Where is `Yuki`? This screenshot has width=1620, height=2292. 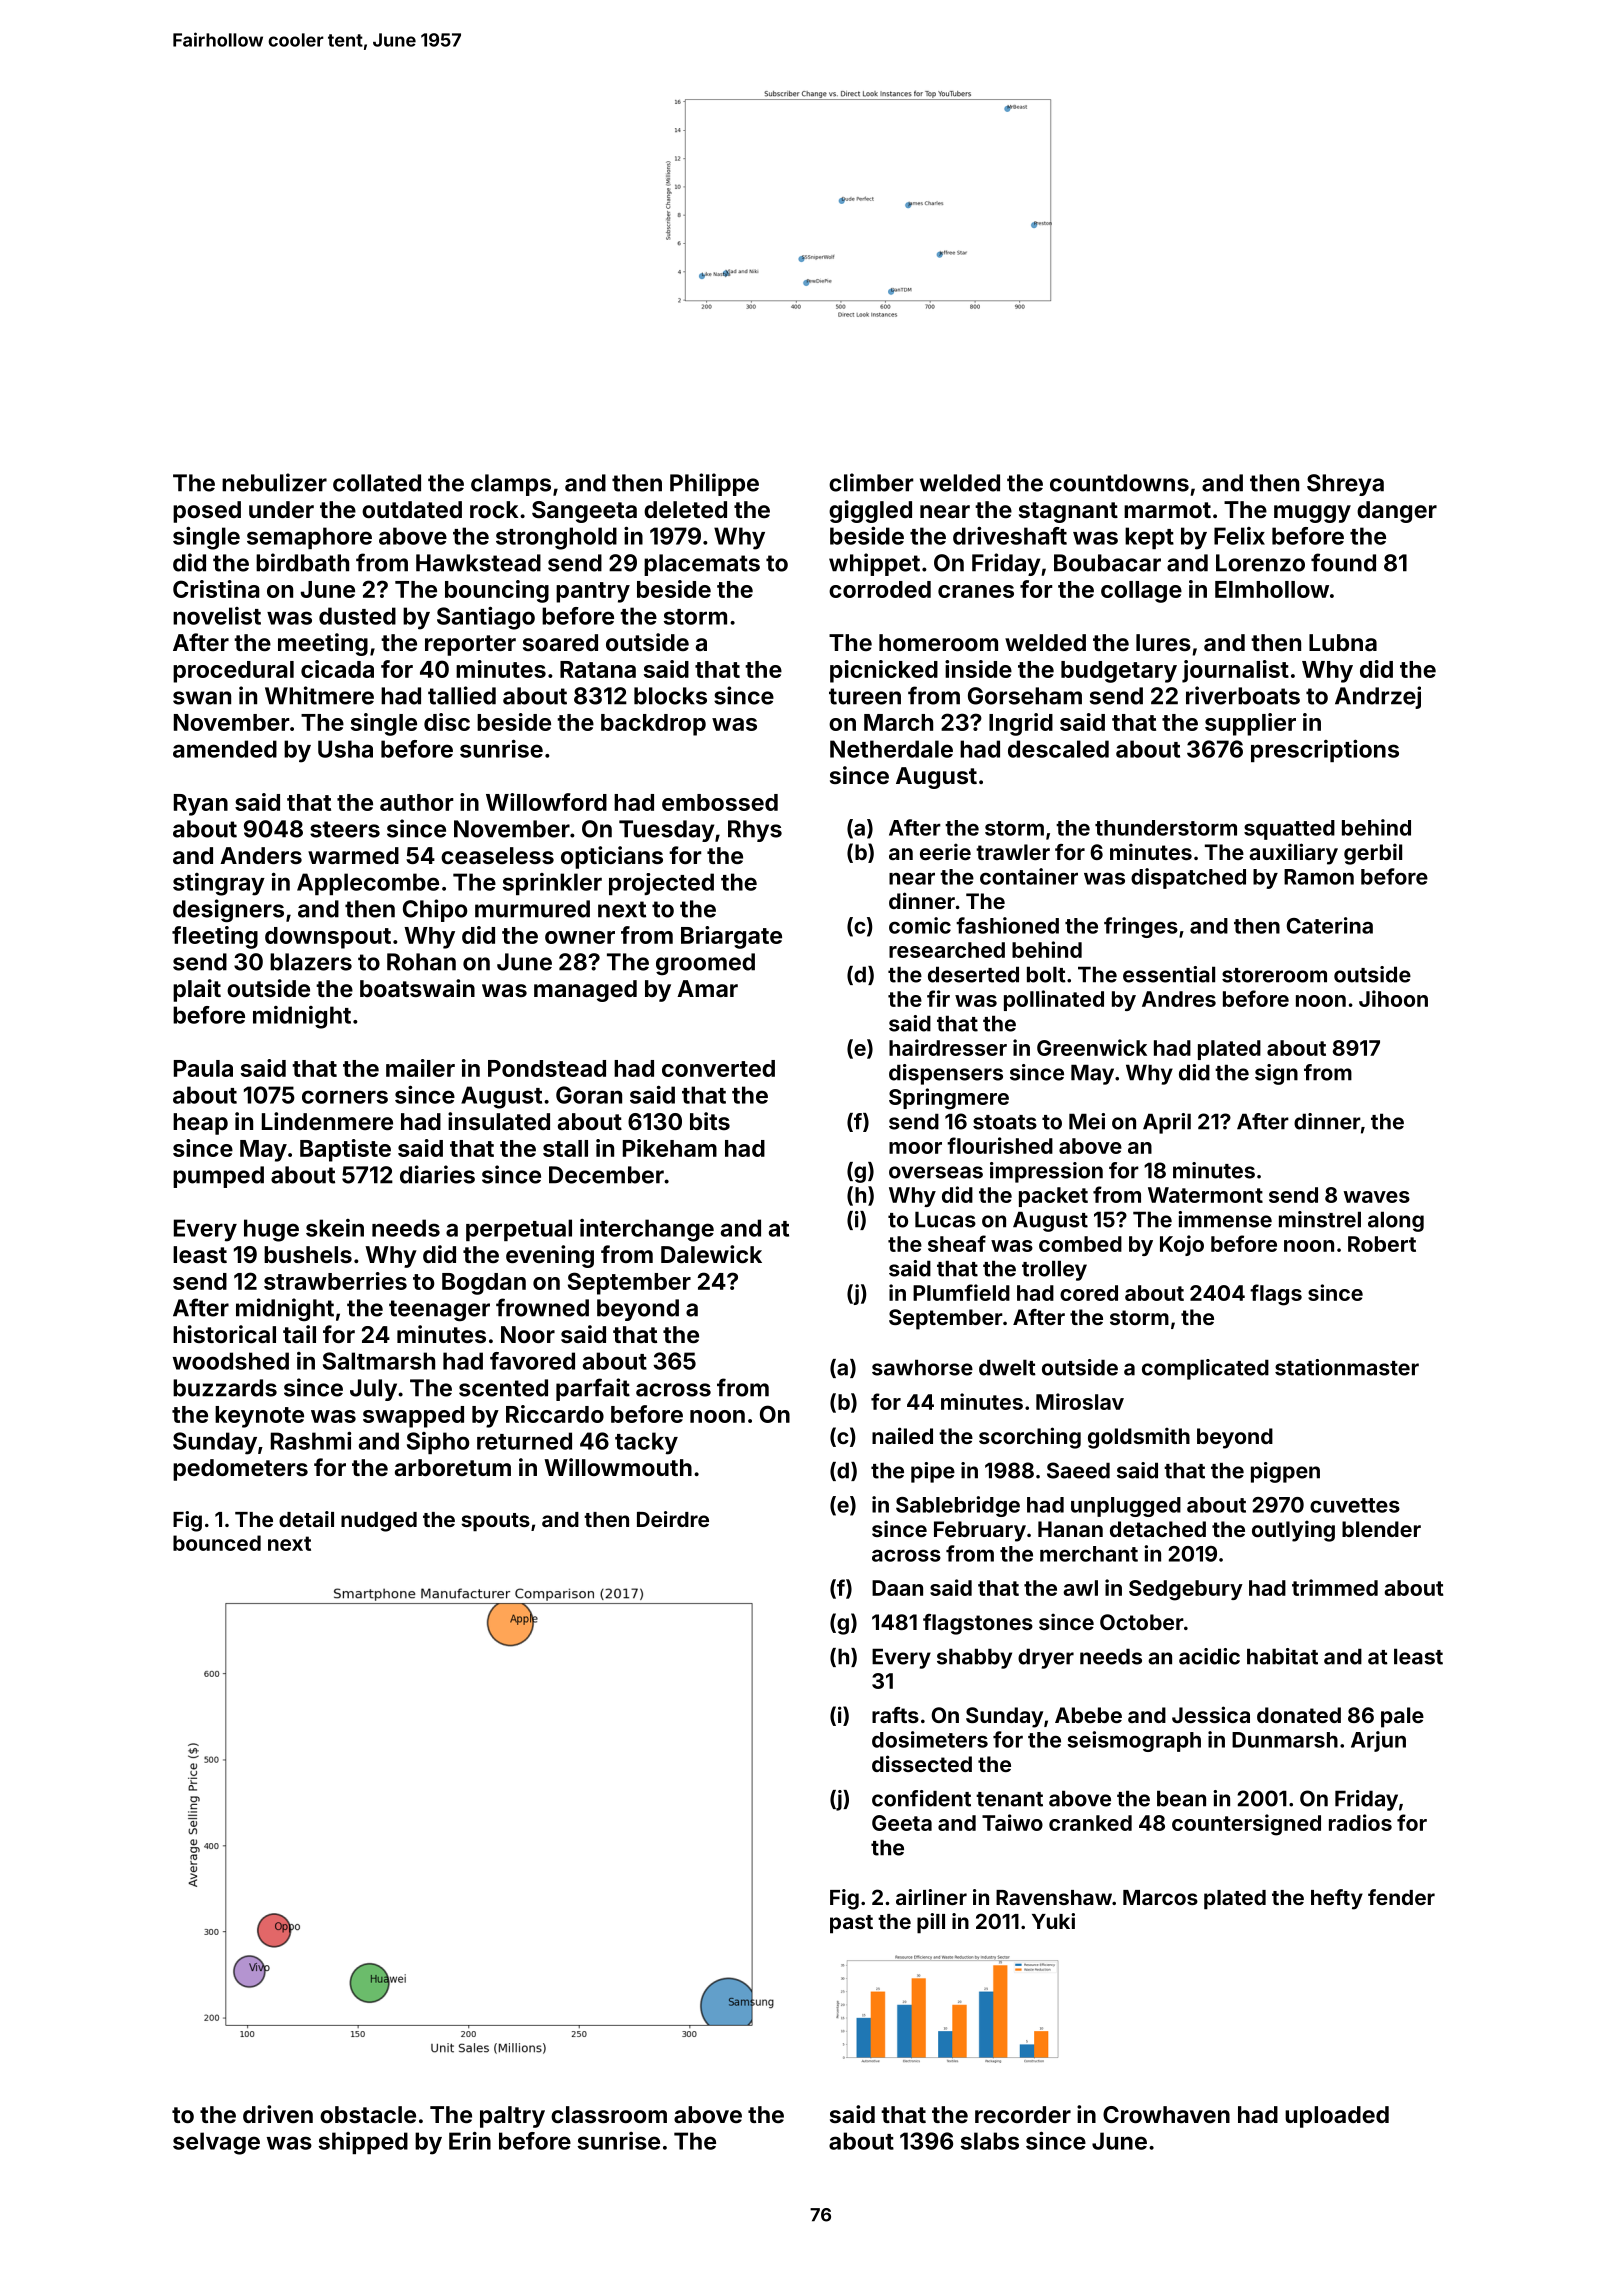
Yuki is located at coordinates (1053, 1921).
